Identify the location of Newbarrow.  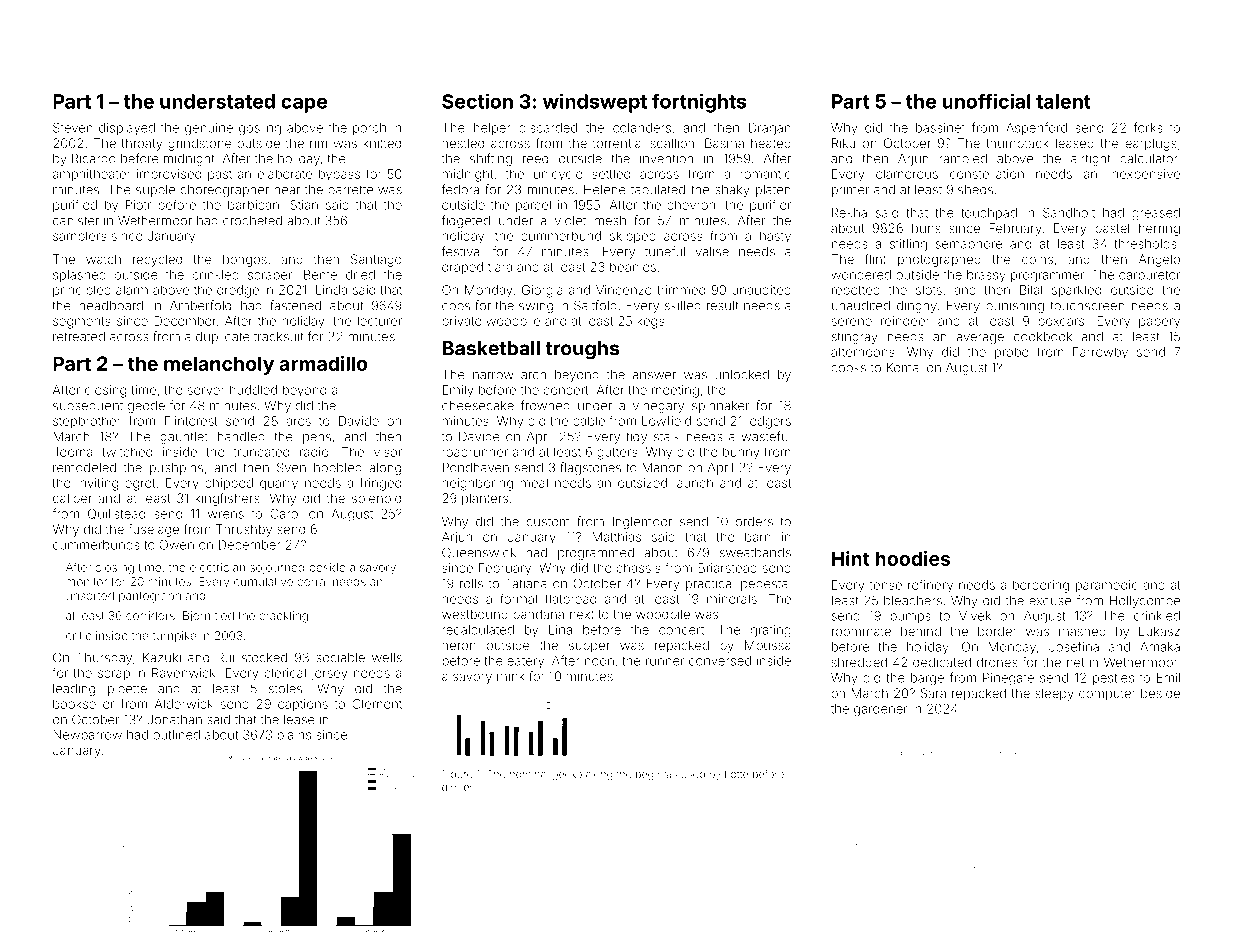
(87, 735).
